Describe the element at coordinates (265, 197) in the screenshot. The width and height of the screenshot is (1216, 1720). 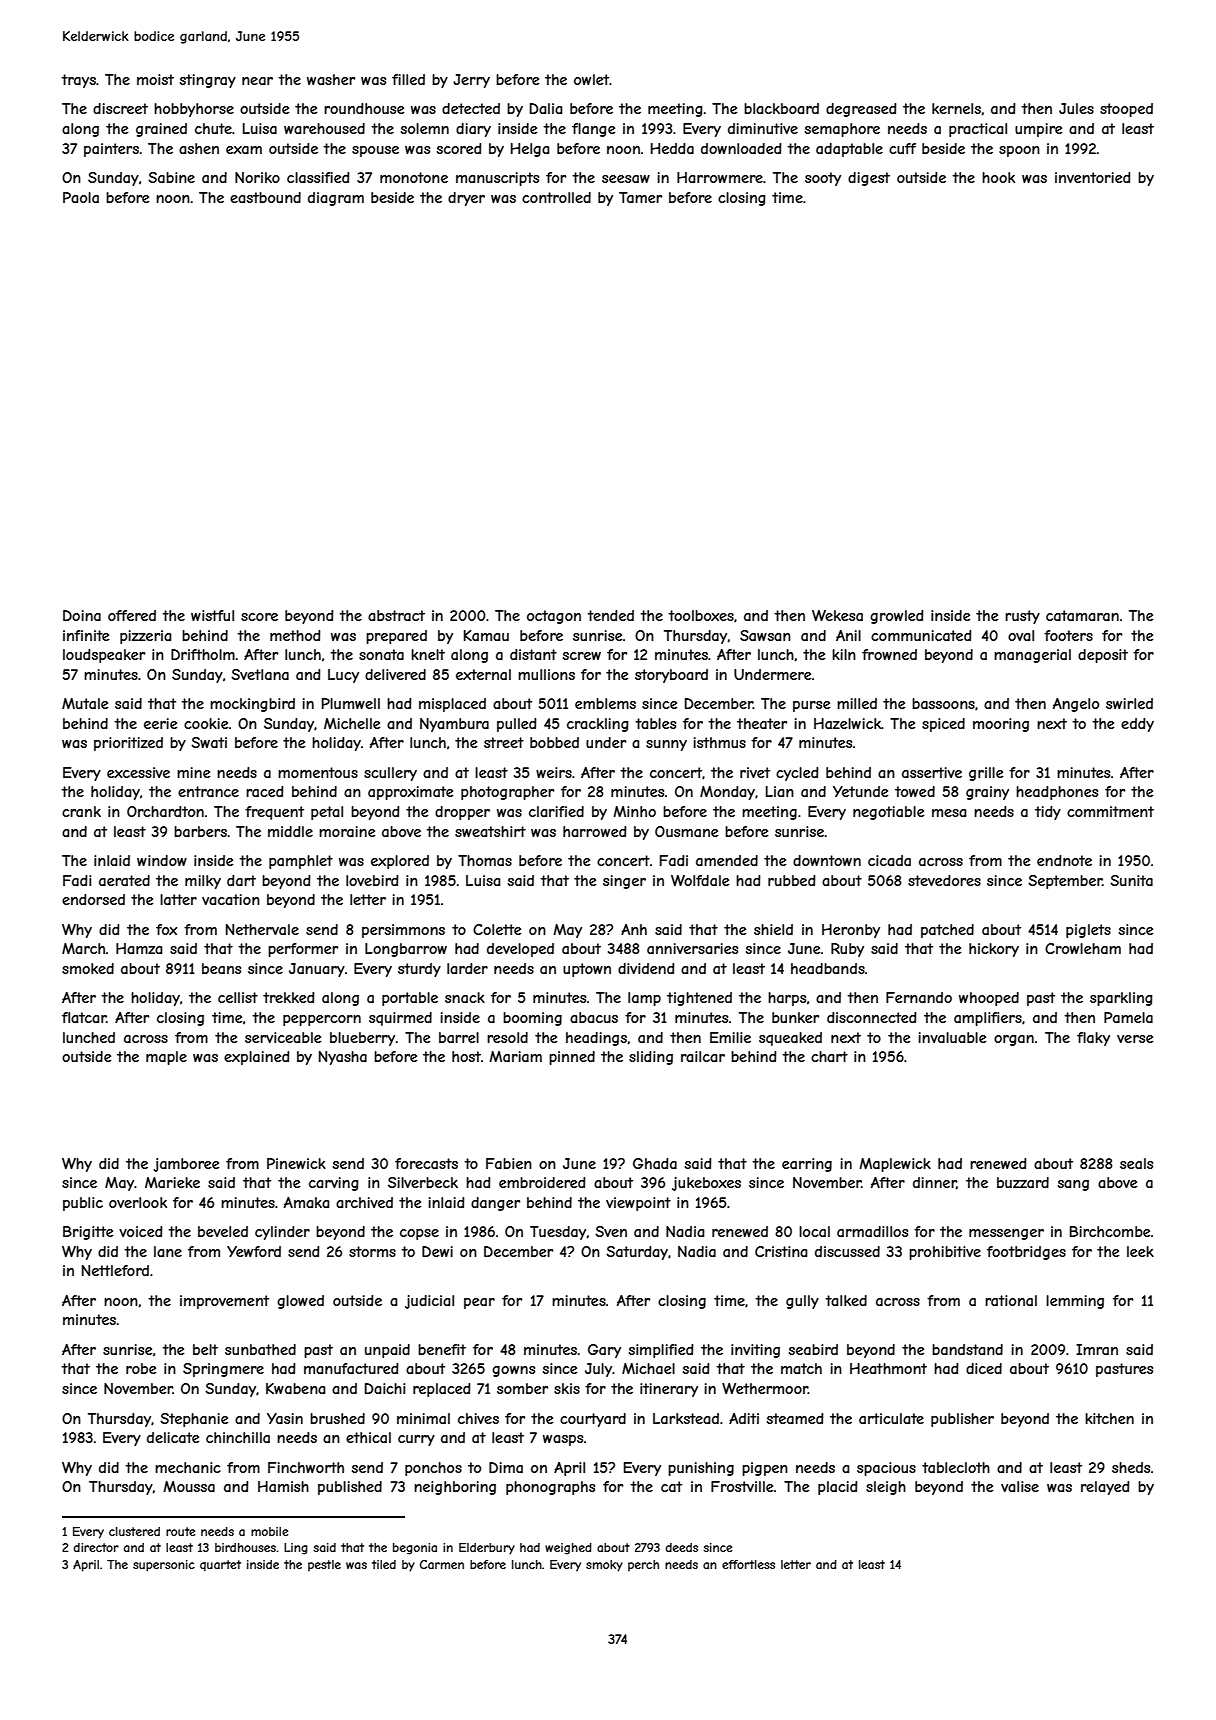
I see `eastbound` at that location.
